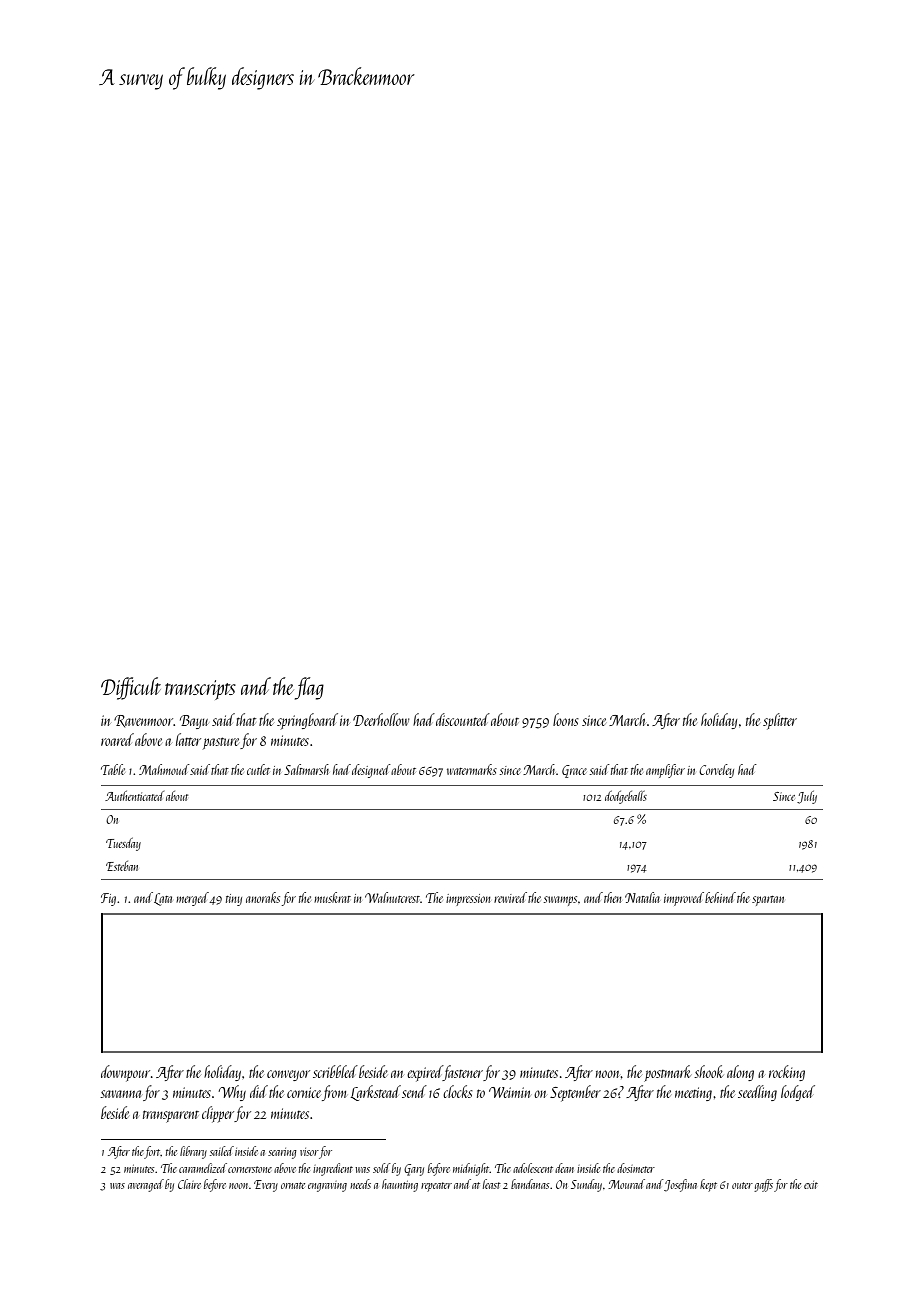 The image size is (924, 1308). Describe the element at coordinates (566, 719) in the screenshot. I see `loons` at that location.
